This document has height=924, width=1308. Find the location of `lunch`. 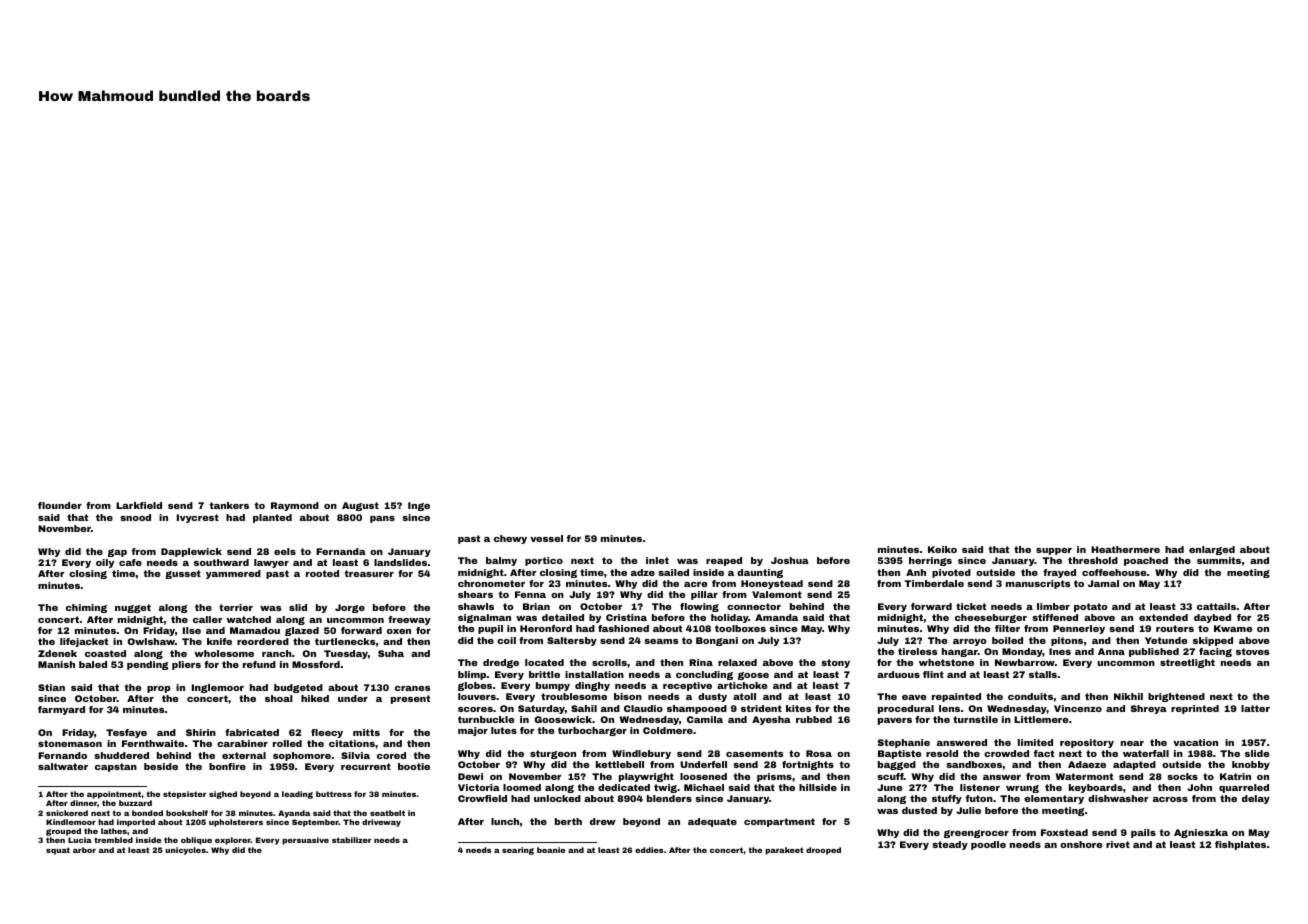

lunch is located at coordinates (505, 821).
